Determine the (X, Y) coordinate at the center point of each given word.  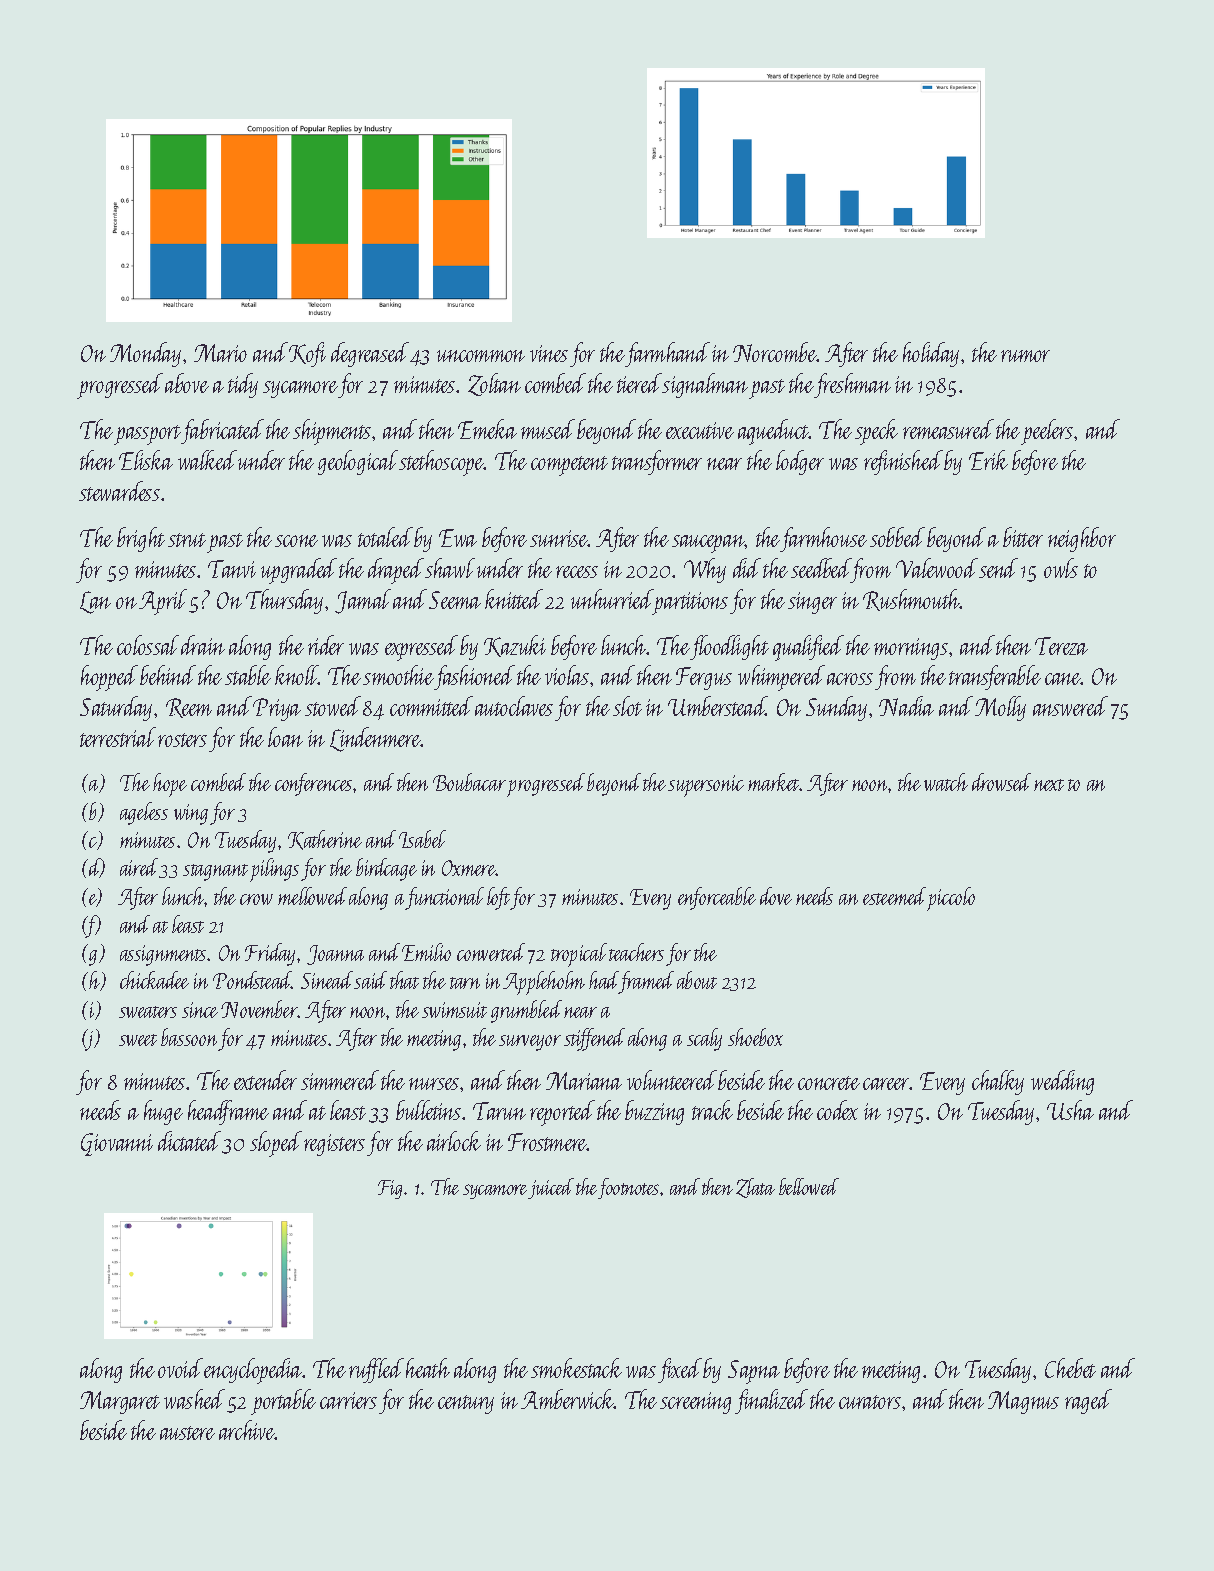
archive (247, 1430)
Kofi (307, 354)
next (1049, 785)
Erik (988, 460)
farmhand (667, 354)
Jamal (363, 601)
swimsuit (454, 1010)
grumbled (526, 1011)
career (886, 1084)
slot (627, 706)
